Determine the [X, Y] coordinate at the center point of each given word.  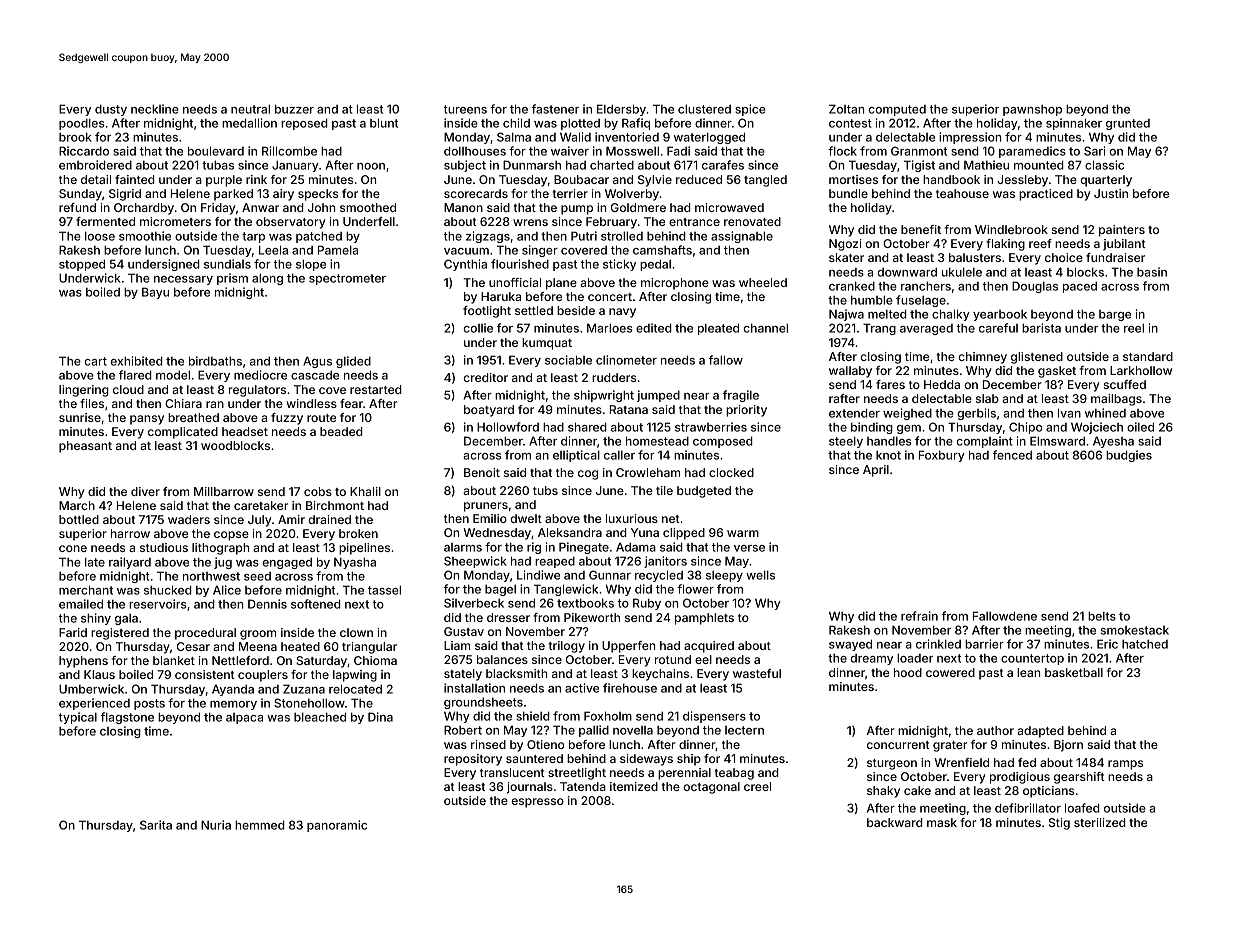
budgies [1129, 456]
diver [145, 491]
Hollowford [508, 427]
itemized [634, 786]
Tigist [919, 166]
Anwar [260, 207]
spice [750, 110]
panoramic [337, 826]
